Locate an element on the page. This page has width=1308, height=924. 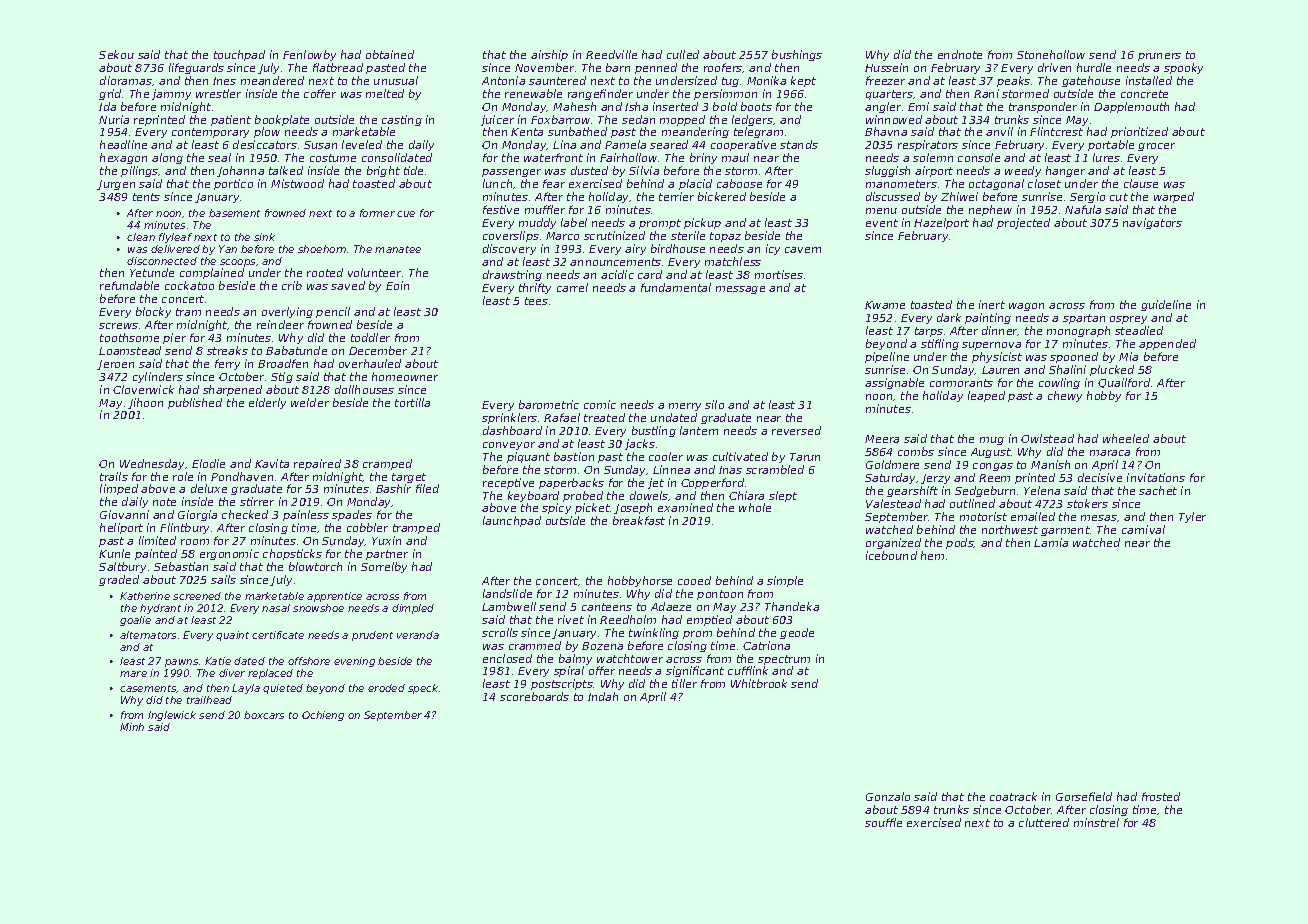
passenger is located at coordinates (511, 173).
